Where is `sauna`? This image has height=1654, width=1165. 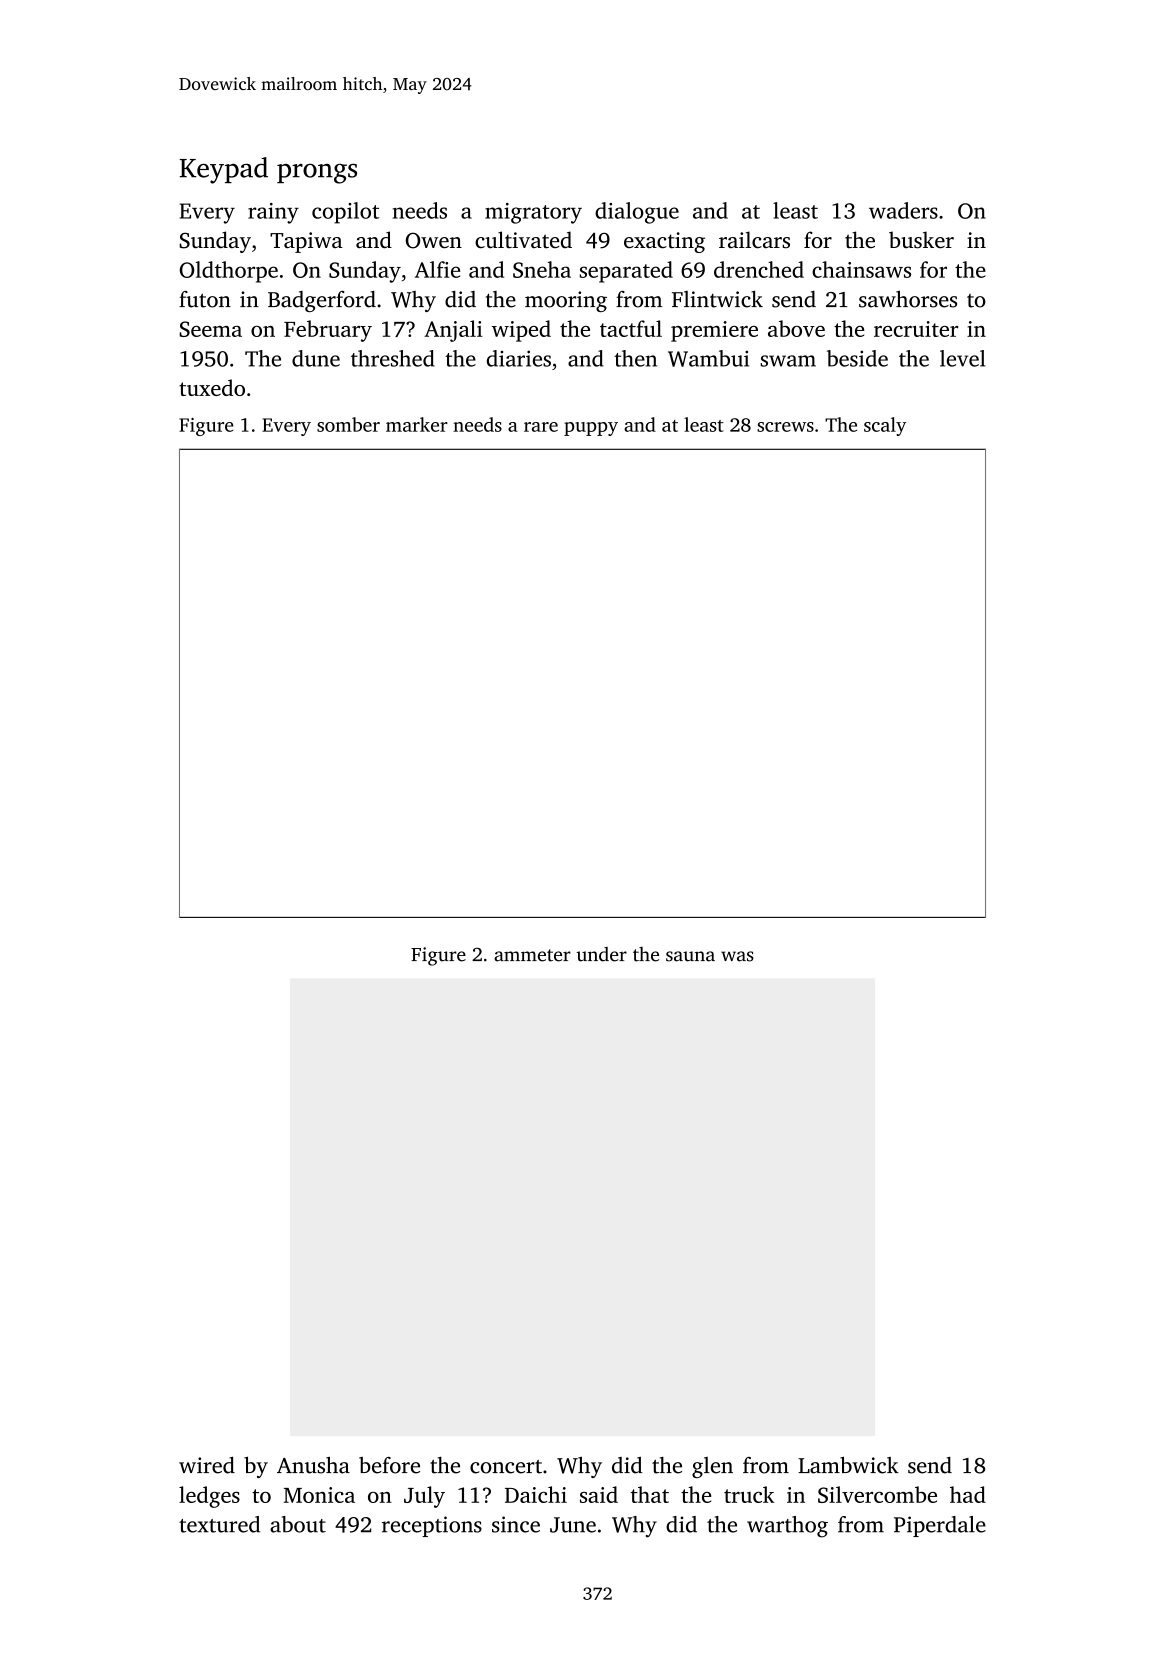
sauna is located at coordinates (690, 956).
